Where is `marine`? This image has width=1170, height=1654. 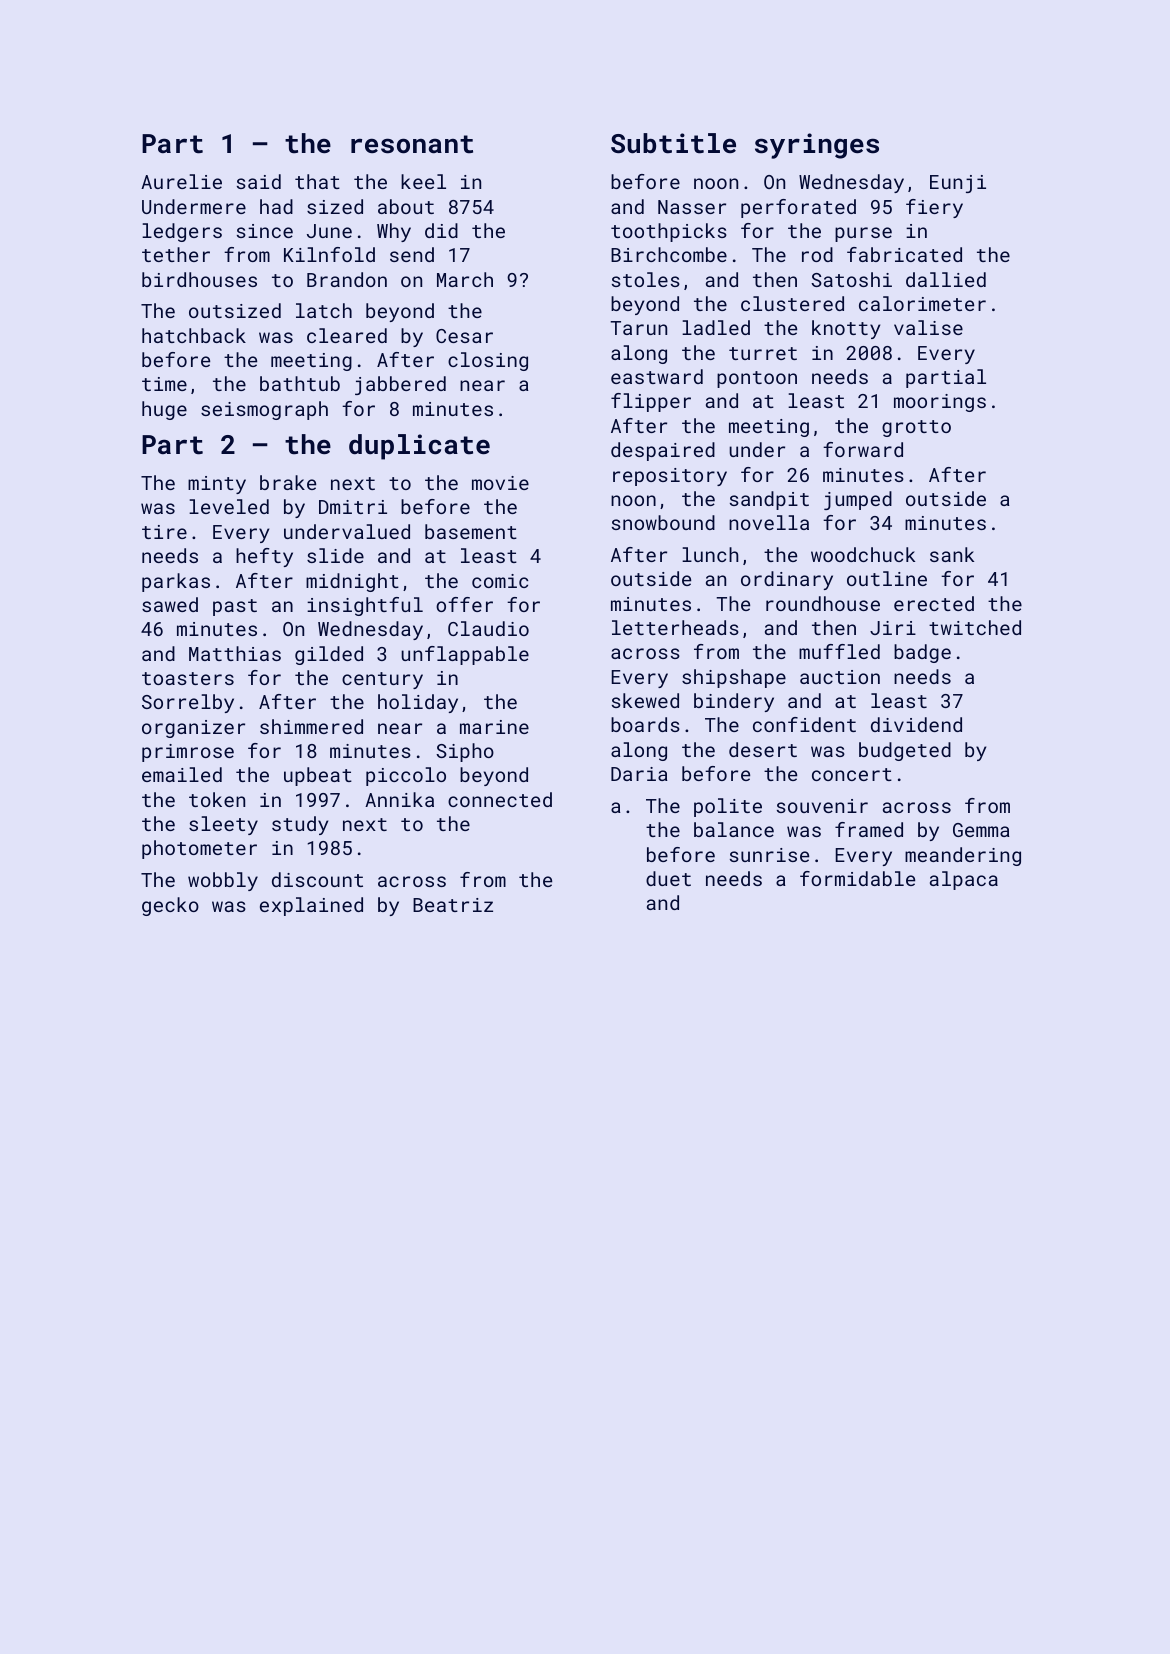 marine is located at coordinates (494, 727).
